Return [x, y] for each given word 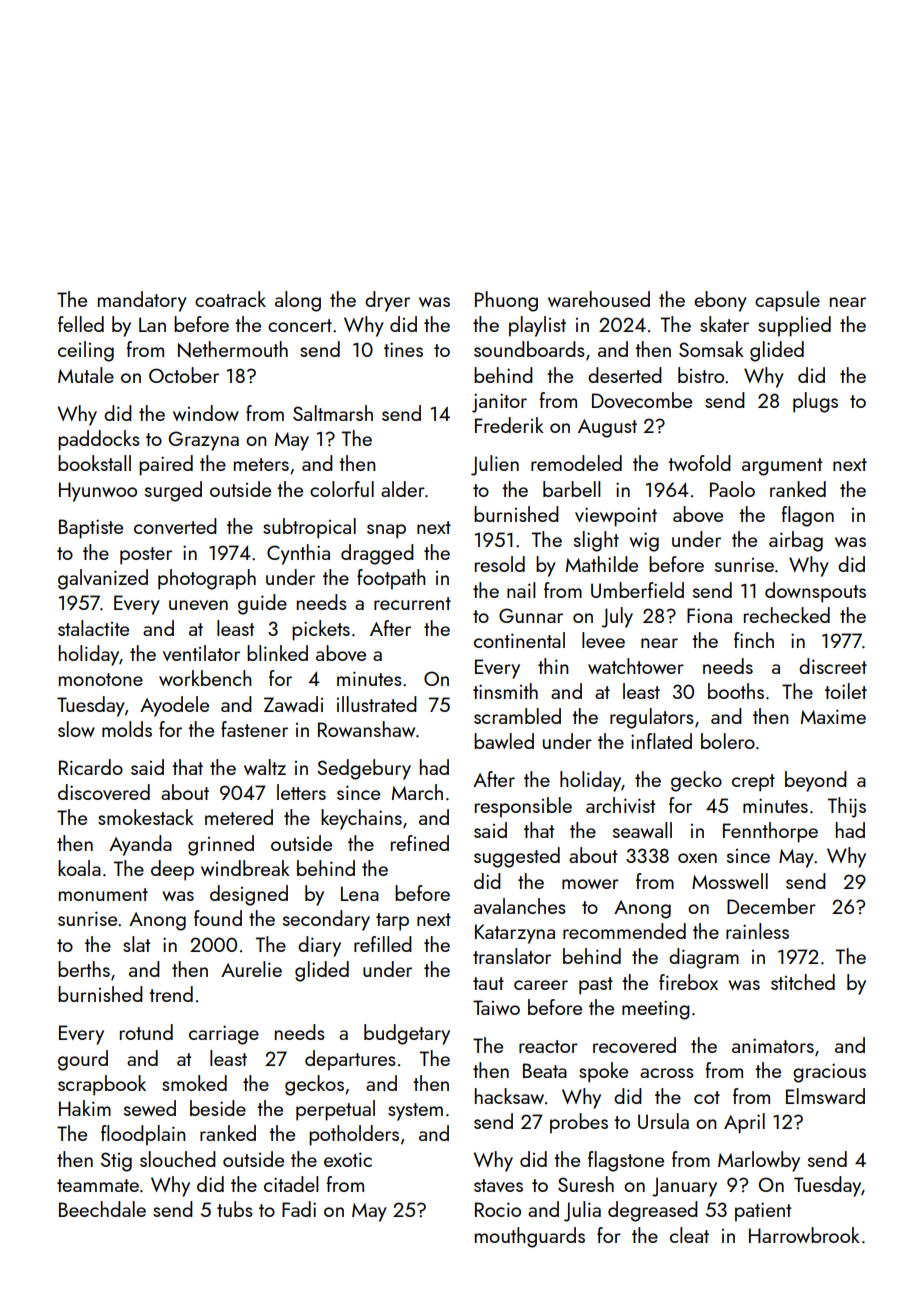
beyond [816, 781]
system [415, 1112]
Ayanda [140, 845]
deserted [625, 375]
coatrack [230, 299]
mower [590, 884]
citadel [291, 1184]
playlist [537, 326]
